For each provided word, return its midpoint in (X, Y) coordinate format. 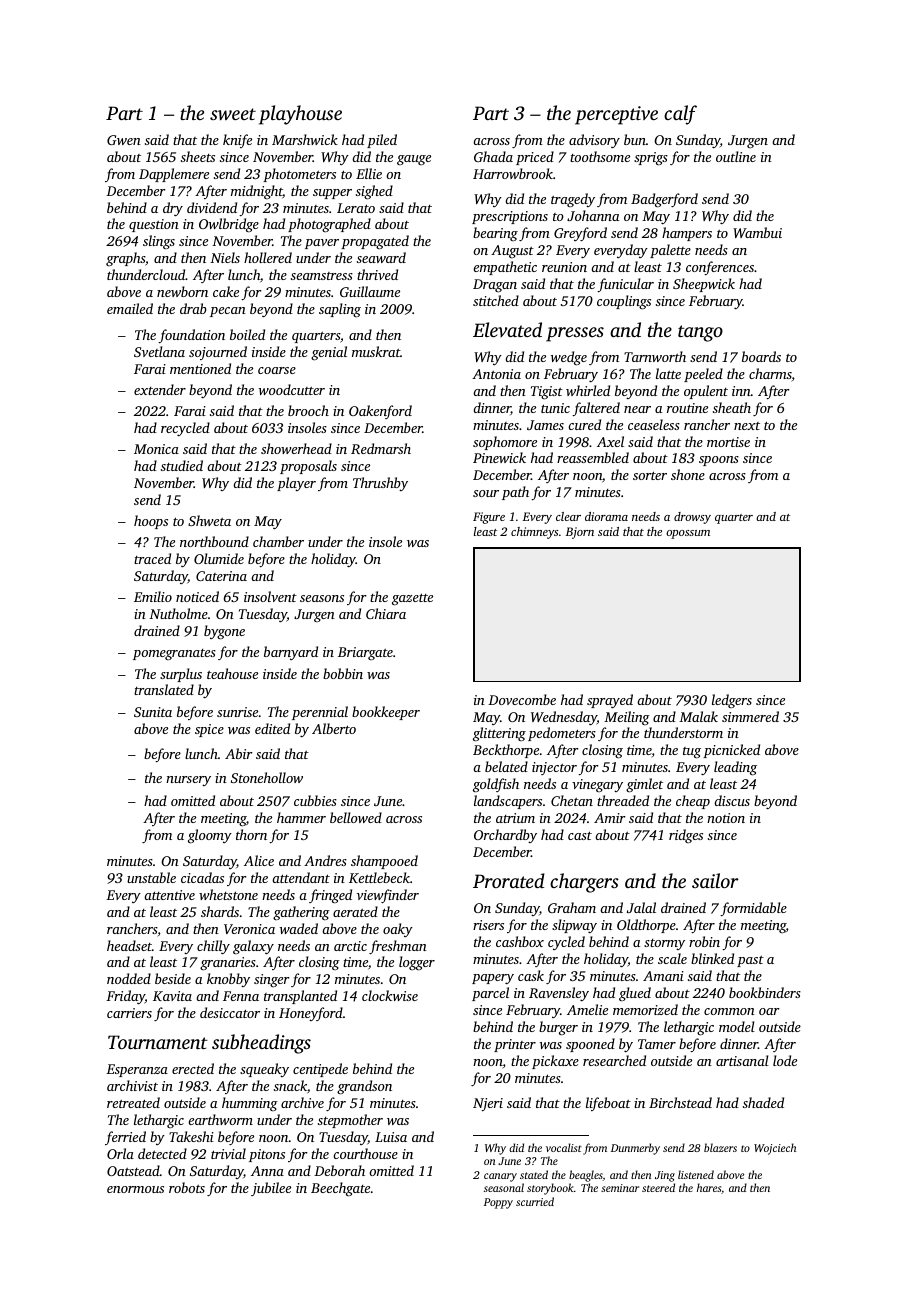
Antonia (496, 374)
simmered (750, 716)
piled (382, 141)
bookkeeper (386, 713)
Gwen (124, 140)
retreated (133, 1102)
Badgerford (664, 200)
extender (160, 389)
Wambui (757, 232)
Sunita (153, 712)
